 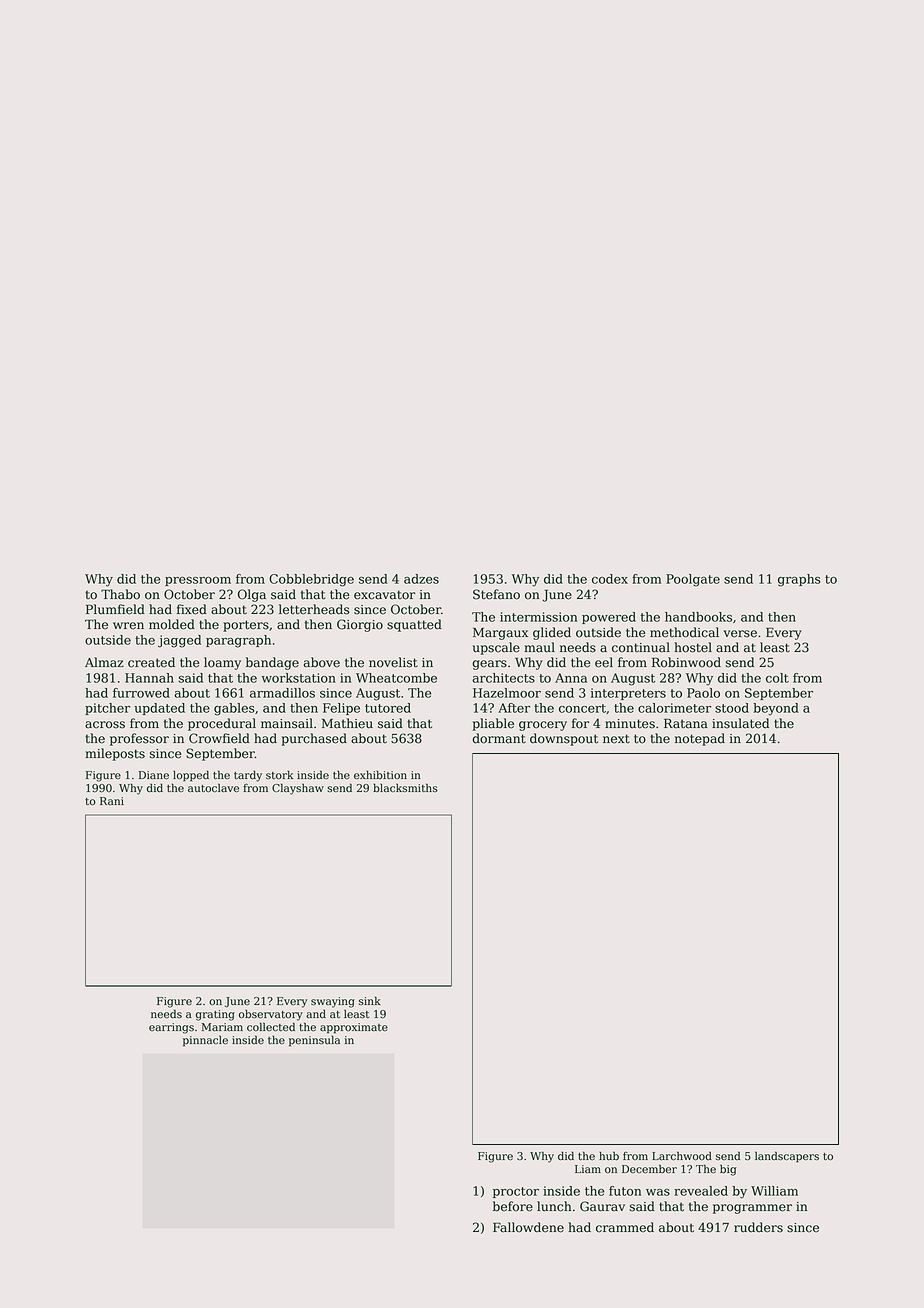 What do you see at coordinates (604, 662) in the screenshot?
I see `eel` at bounding box center [604, 662].
